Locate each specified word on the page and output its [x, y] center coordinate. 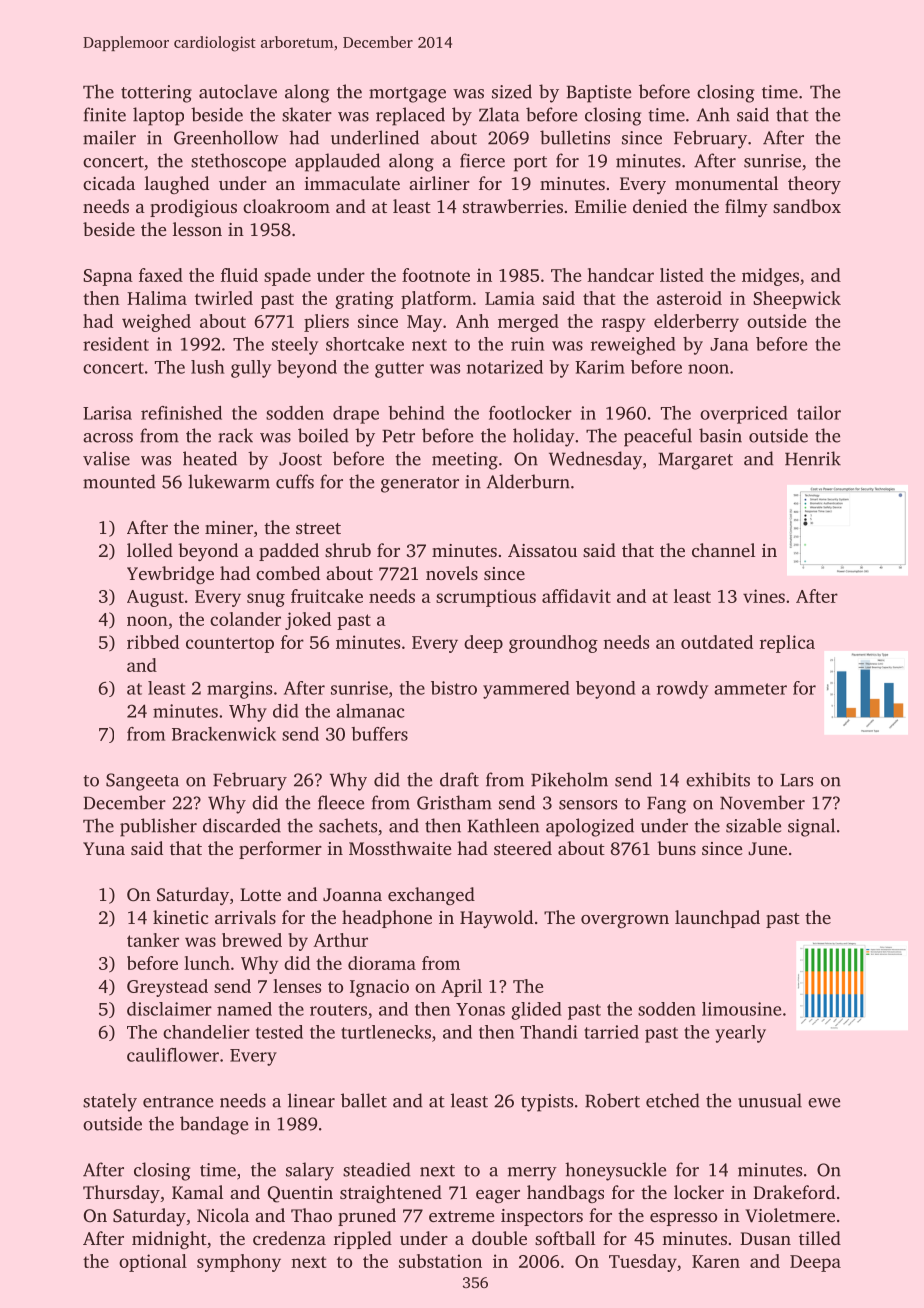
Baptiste [599, 94]
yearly [740, 1034]
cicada [109, 183]
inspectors [542, 1217]
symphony [239, 1263]
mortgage [407, 95]
